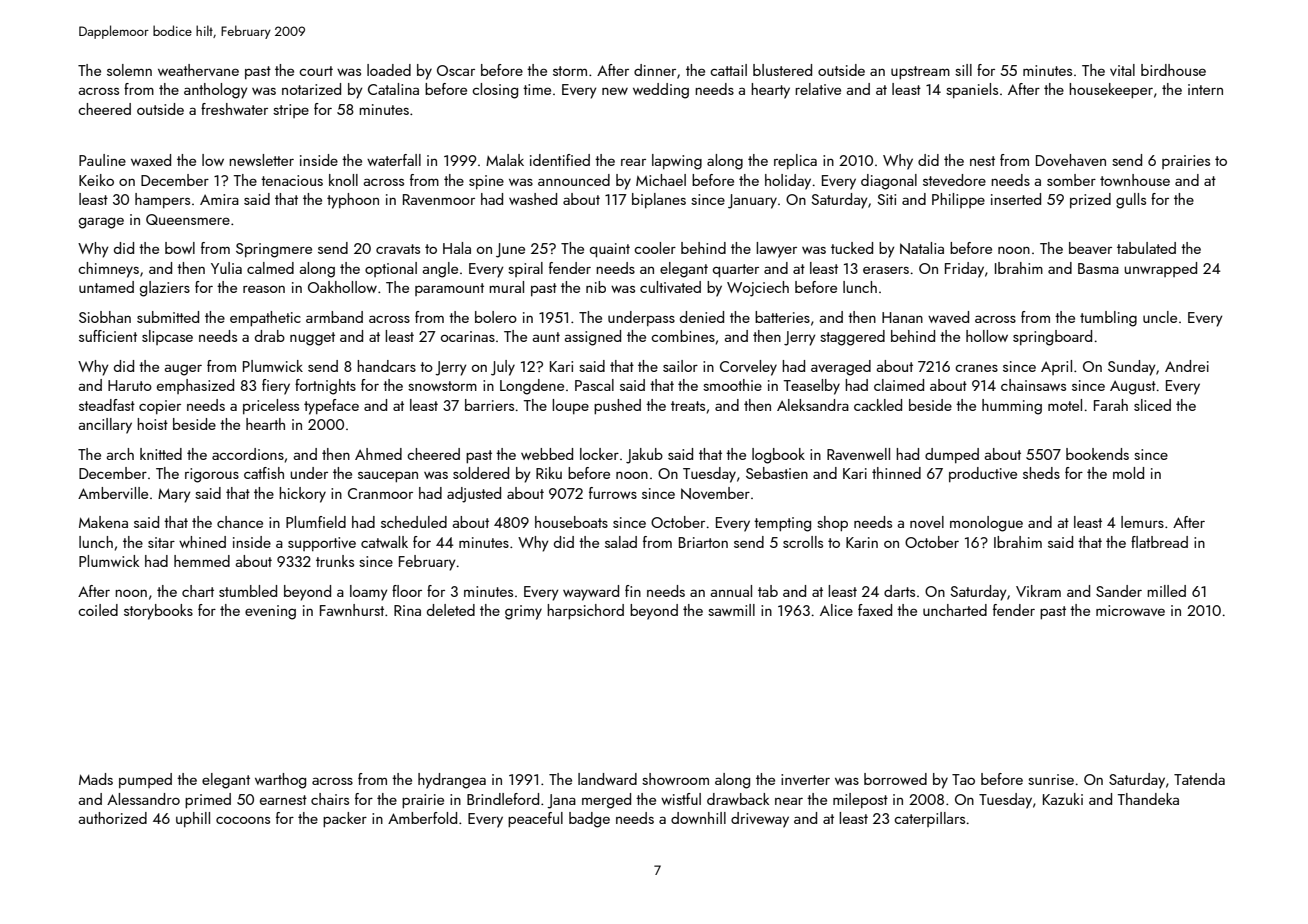 The width and height of the screenshot is (1308, 924). Describe the element at coordinates (243, 820) in the screenshot. I see `cocoons` at that location.
